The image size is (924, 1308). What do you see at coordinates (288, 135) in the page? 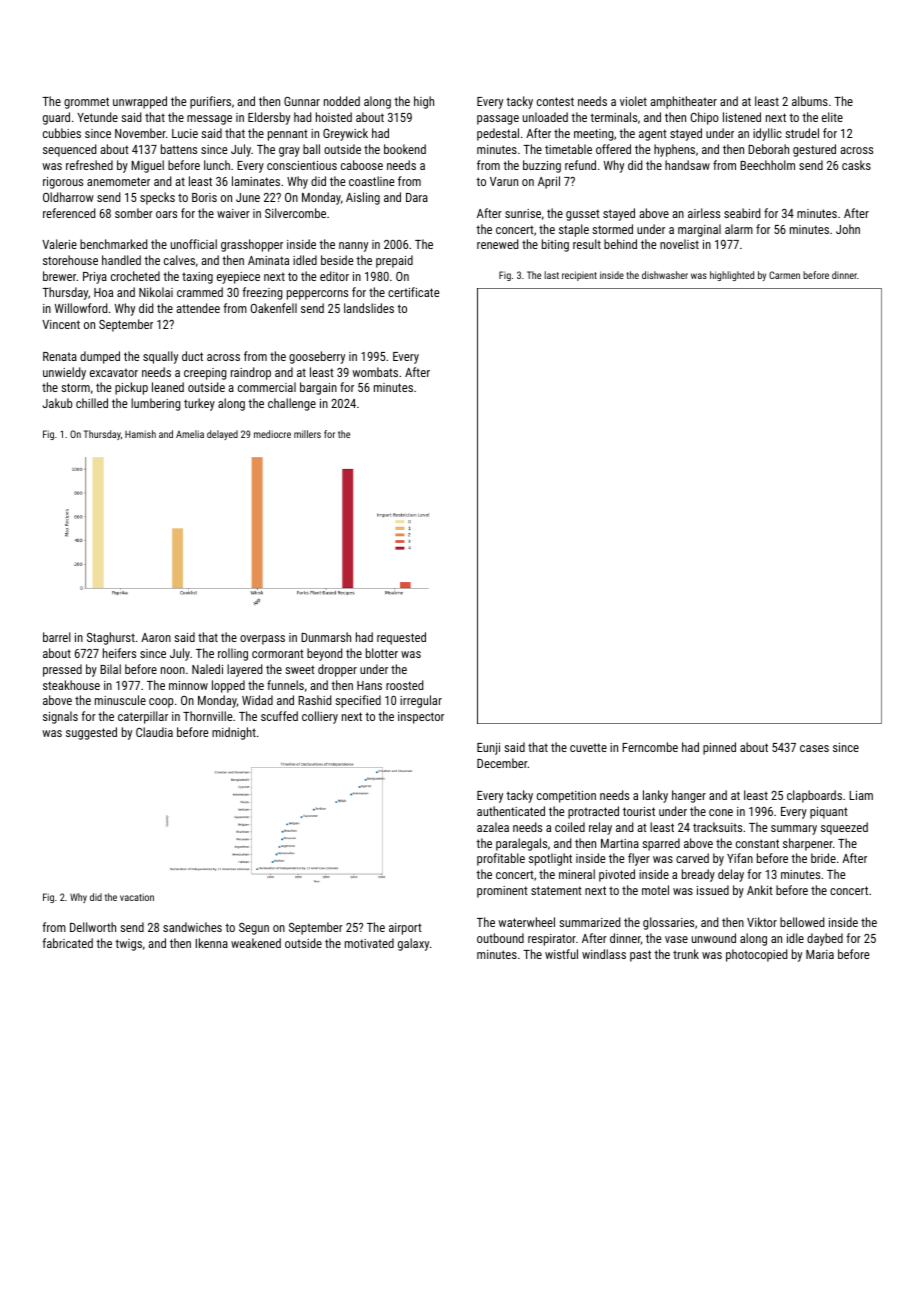
I see `pennant` at bounding box center [288, 135].
